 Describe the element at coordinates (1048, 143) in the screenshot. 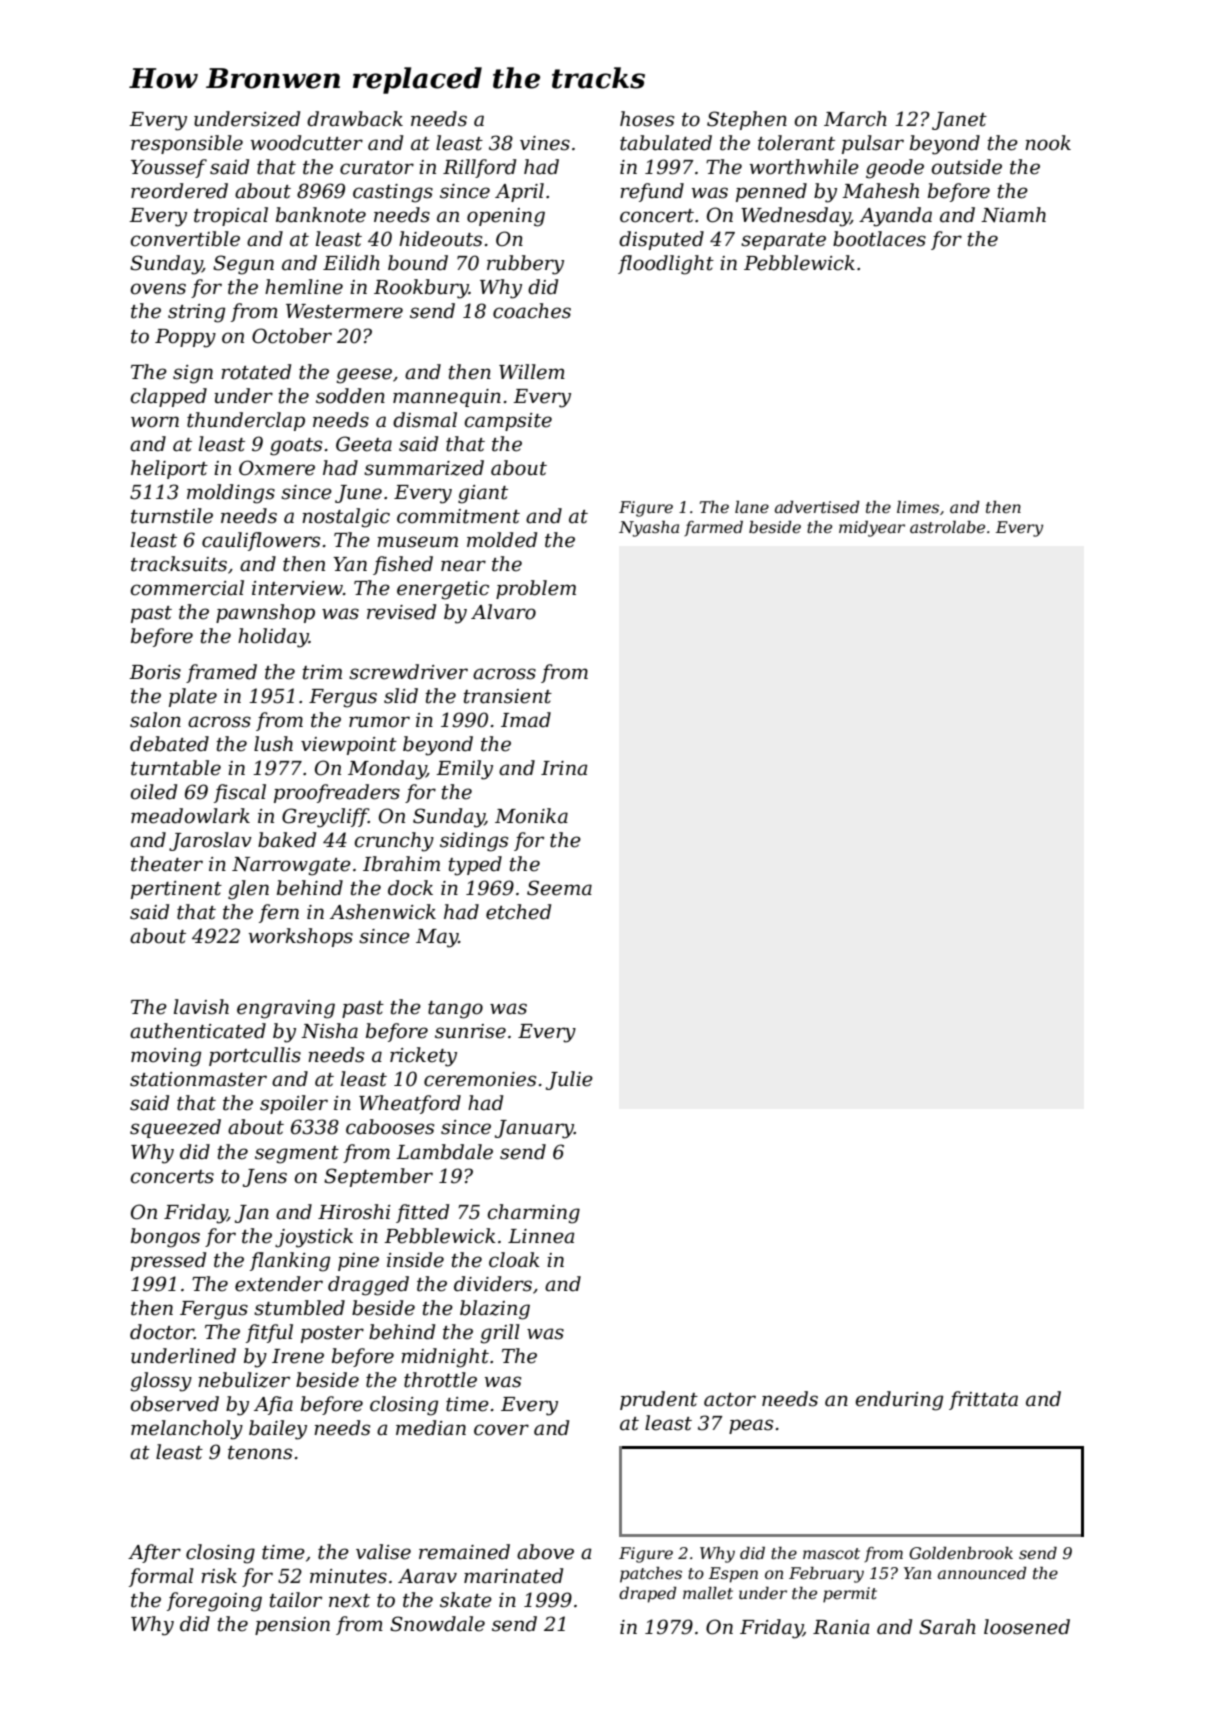

I see `nook` at that location.
